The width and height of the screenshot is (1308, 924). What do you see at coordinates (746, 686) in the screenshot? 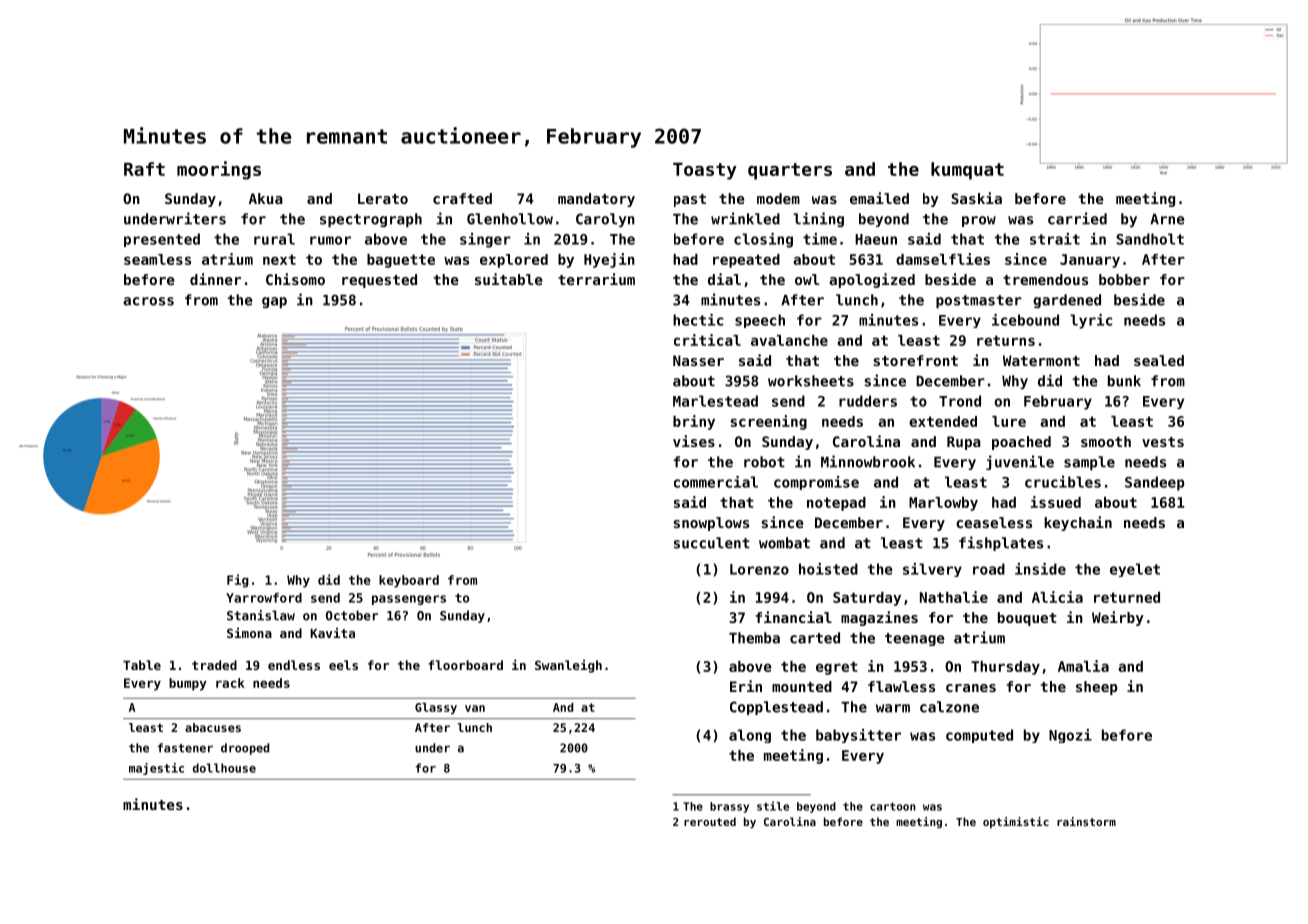
I see `Erin` at bounding box center [746, 686].
